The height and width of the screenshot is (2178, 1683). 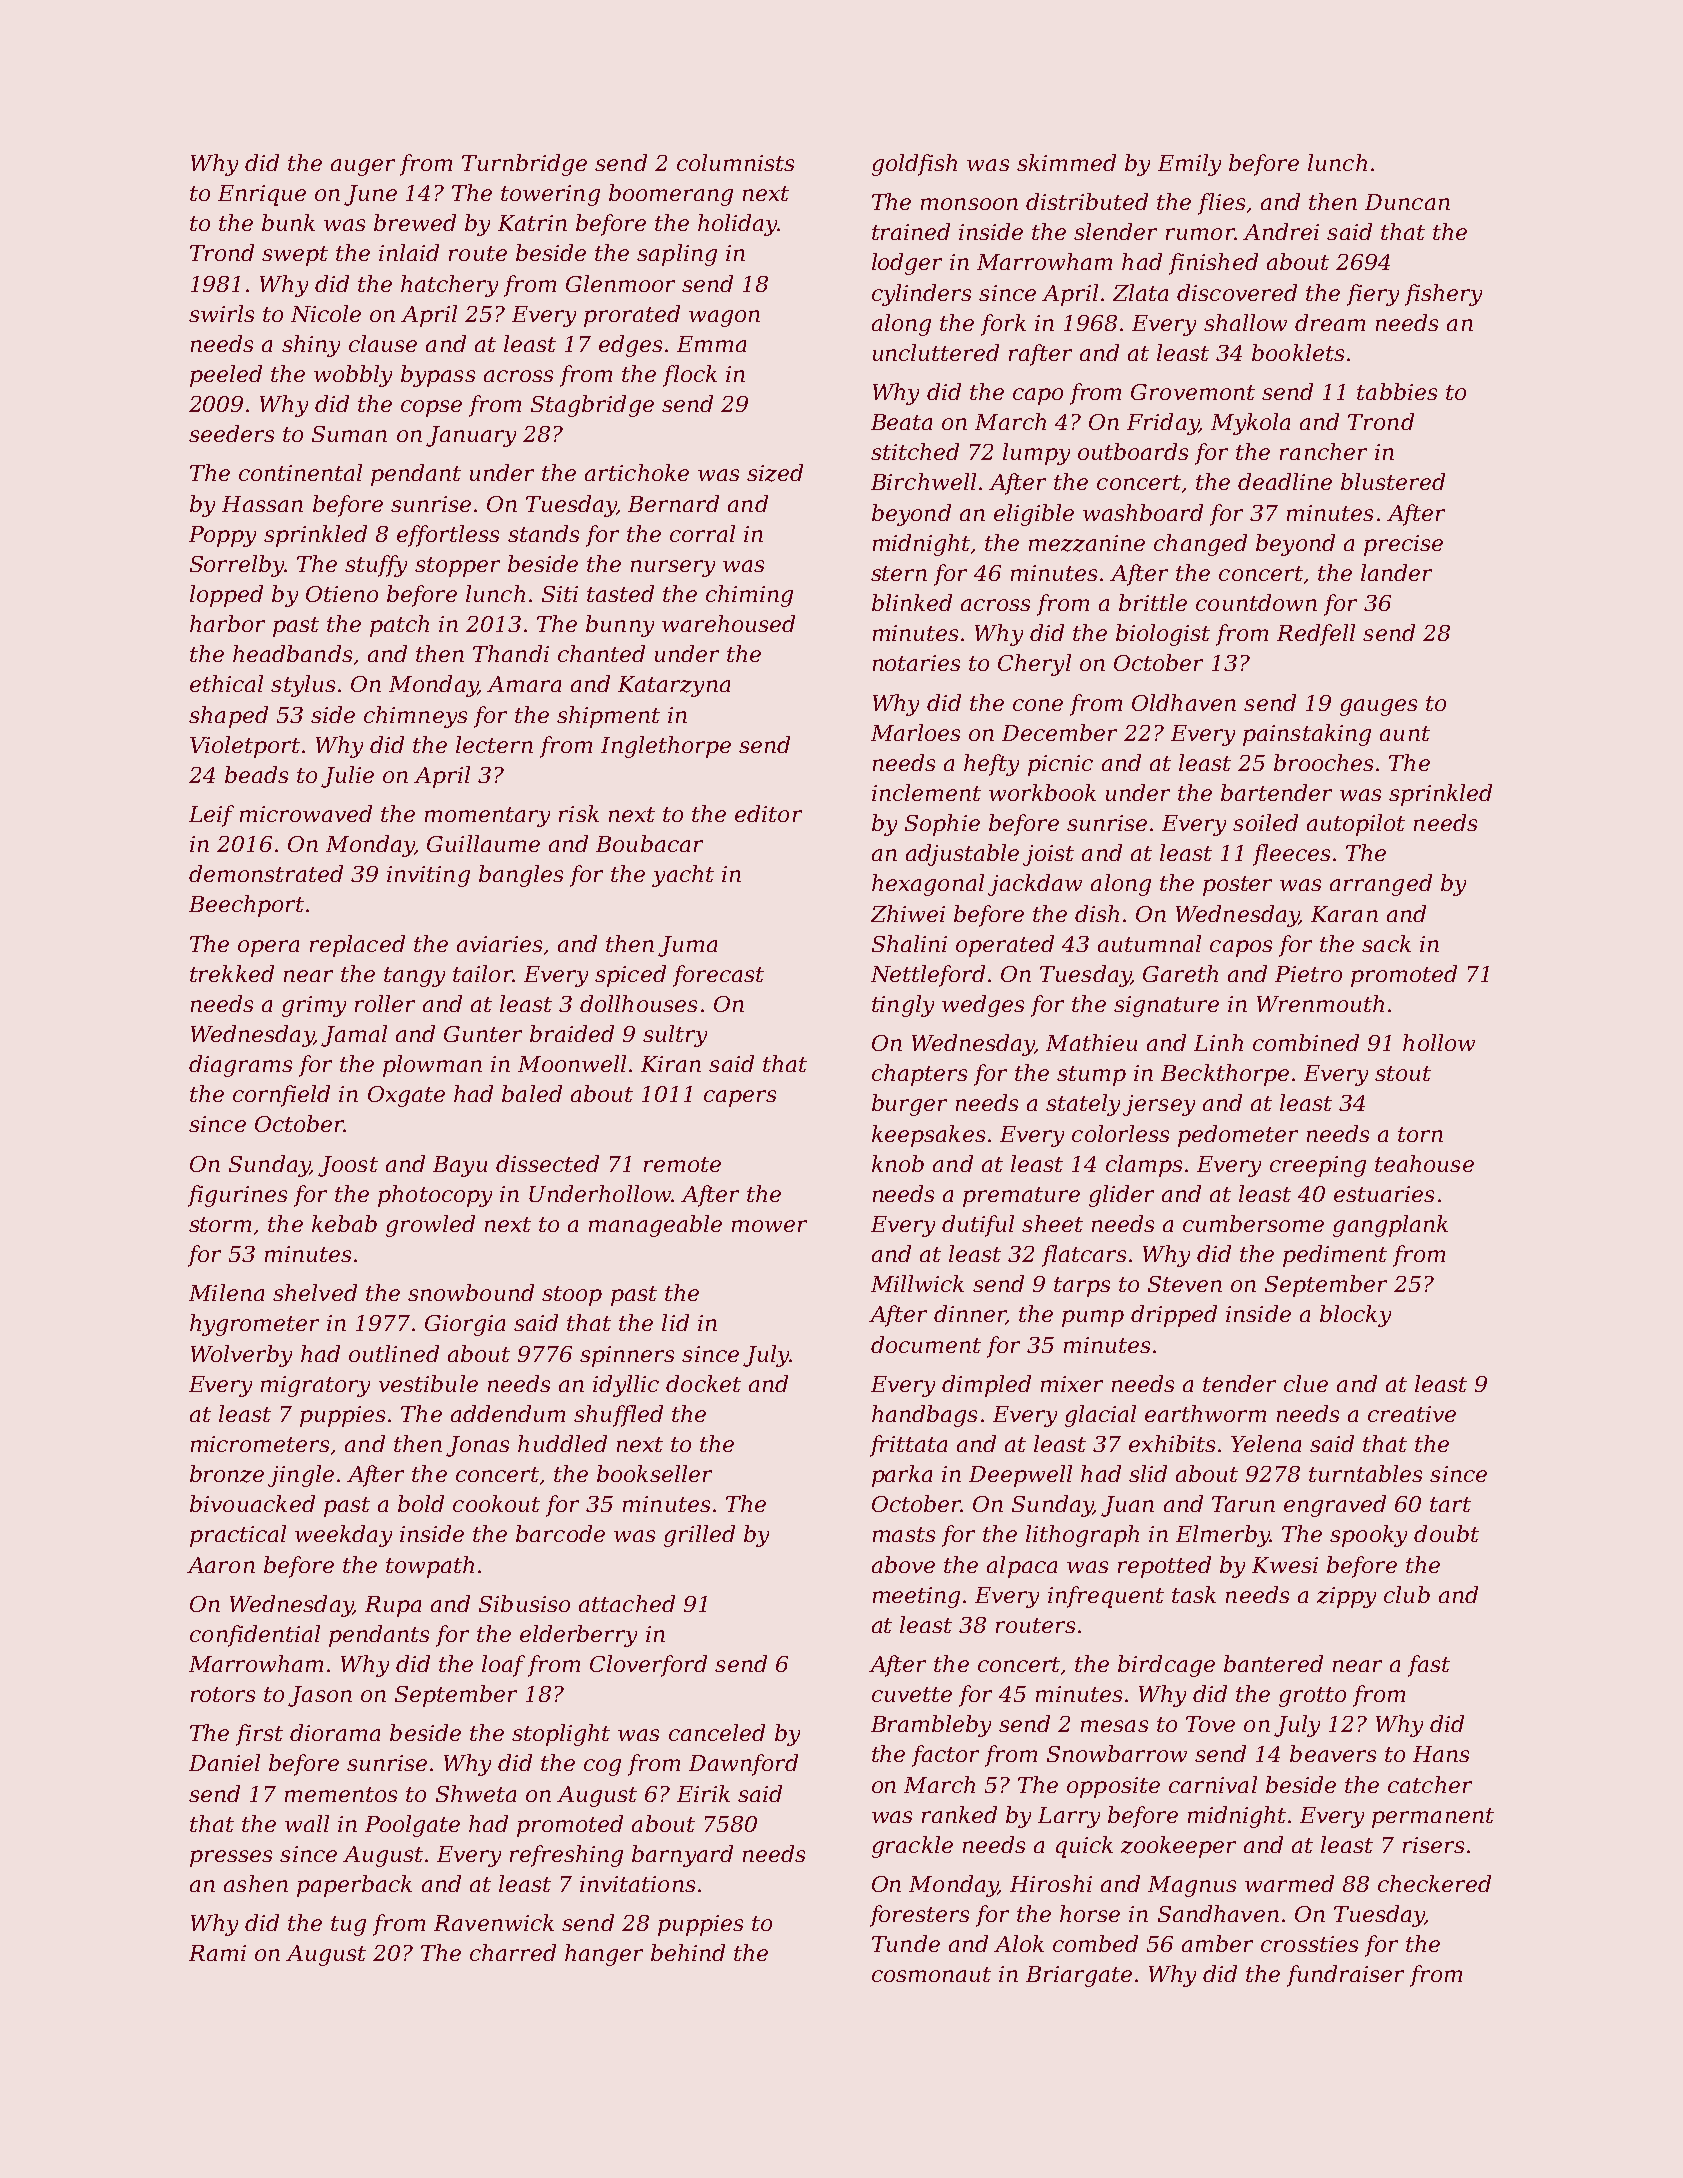 What do you see at coordinates (241, 1356) in the screenshot?
I see `Wolverby` at bounding box center [241, 1356].
